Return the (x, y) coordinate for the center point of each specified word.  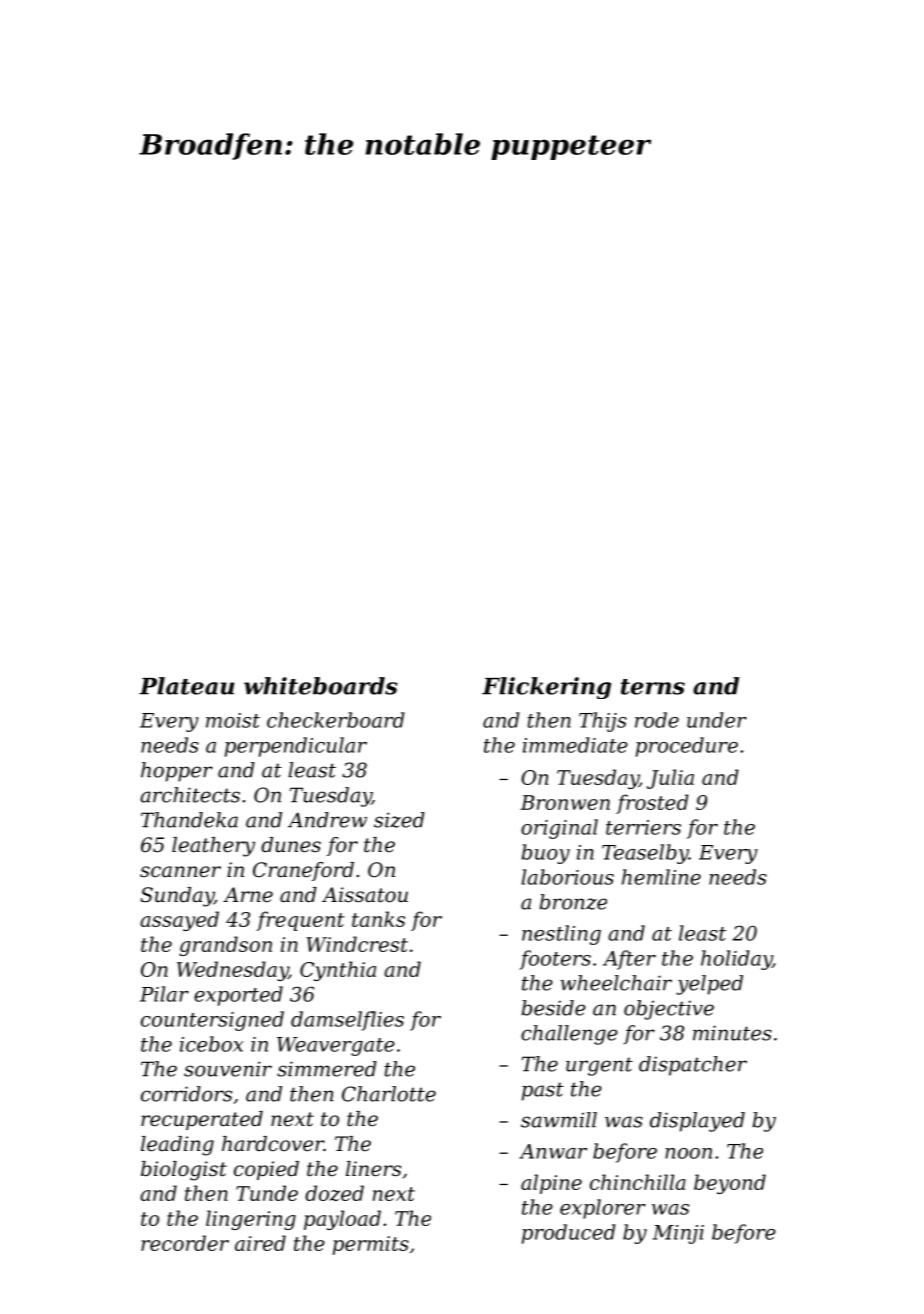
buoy (546, 854)
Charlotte (389, 1094)
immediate (575, 745)
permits (370, 1245)
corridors (186, 1094)
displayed (697, 1122)
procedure (687, 747)
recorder (185, 1243)
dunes (291, 845)
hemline (661, 877)
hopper (177, 772)
